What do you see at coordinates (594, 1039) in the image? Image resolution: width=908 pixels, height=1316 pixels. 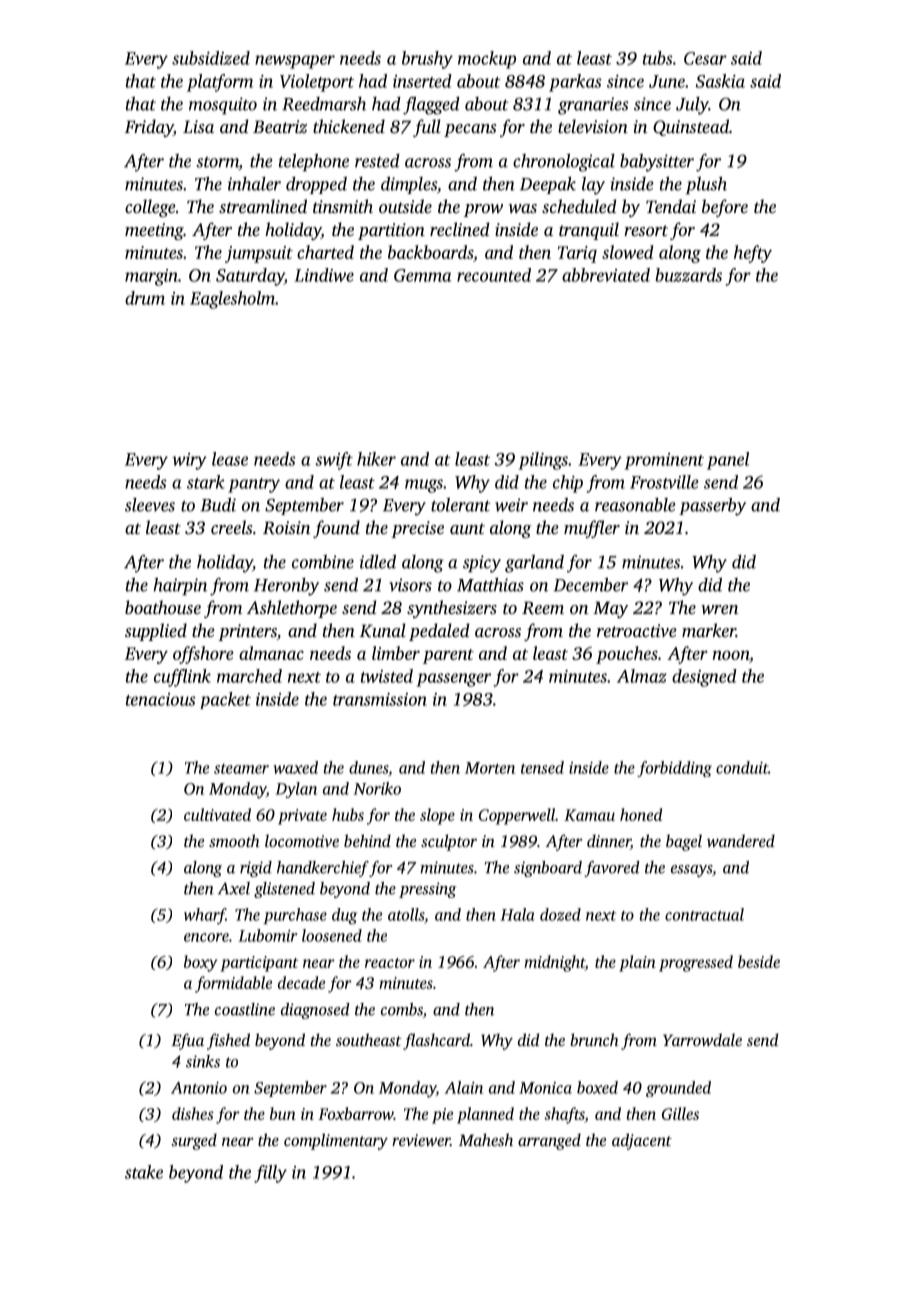 I see `brunch` at bounding box center [594, 1039].
